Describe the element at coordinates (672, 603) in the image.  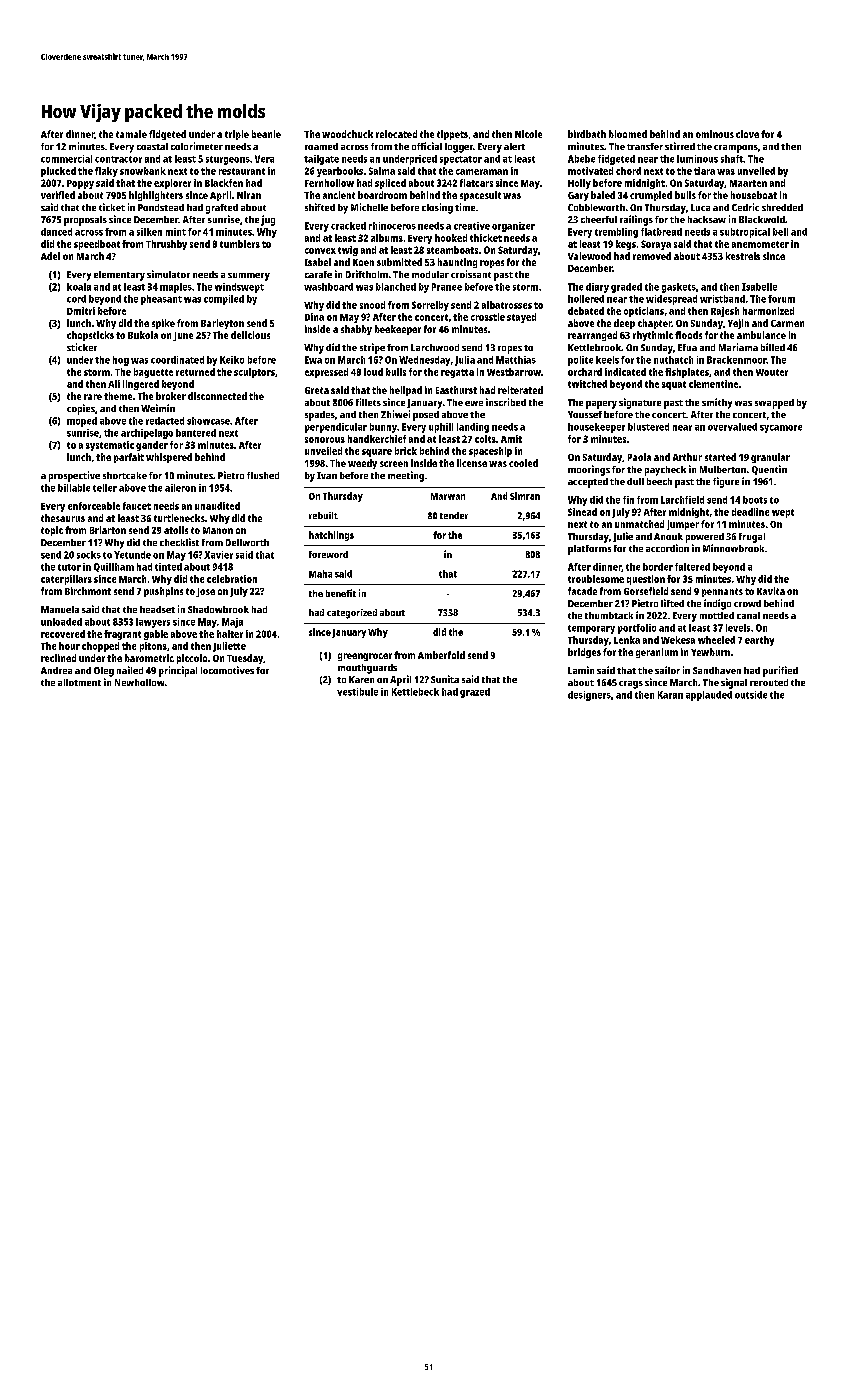
I see `lifted` at that location.
